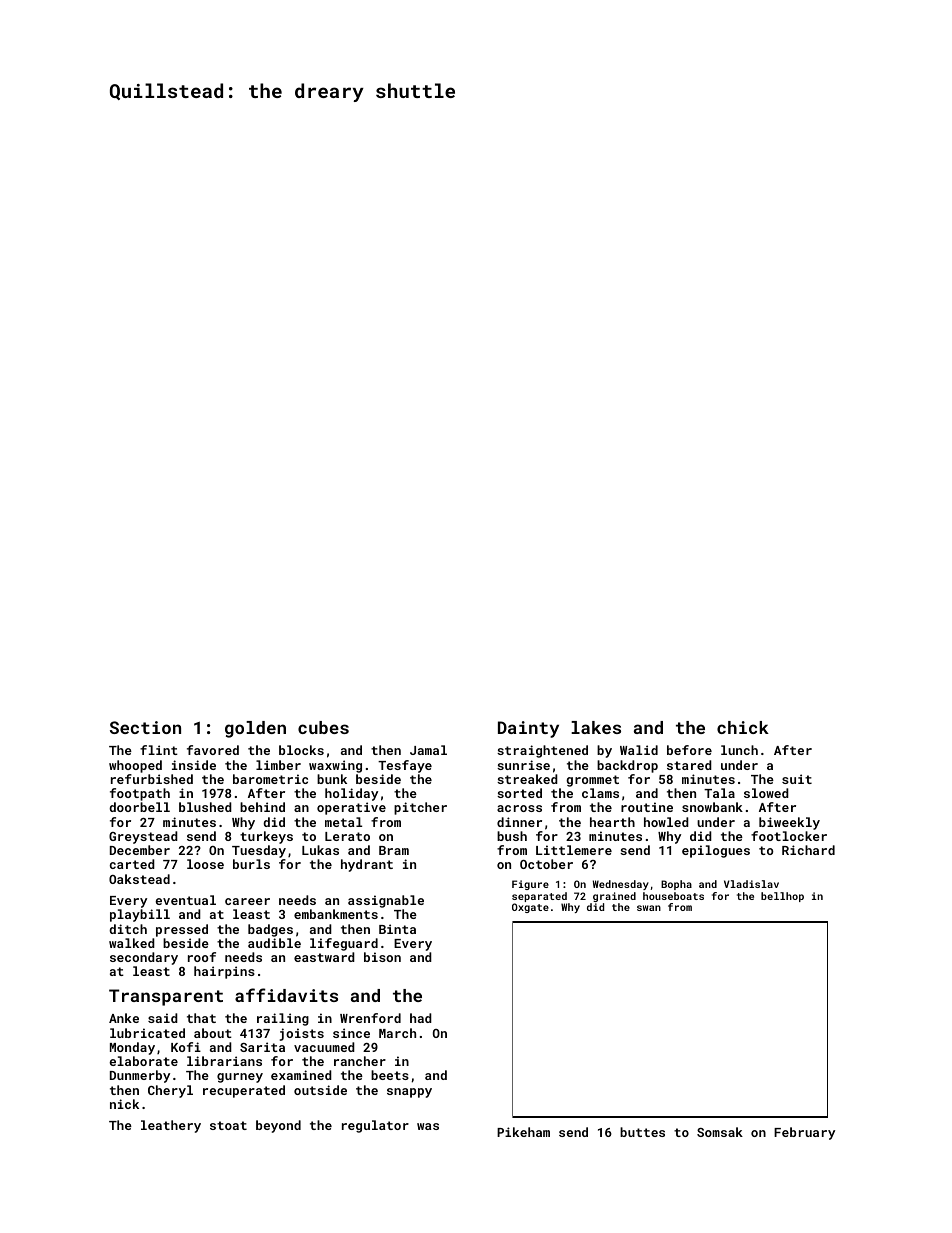 The height and width of the image is (1233, 952). Describe the element at coordinates (255, 729) in the image. I see `golden` at that location.
